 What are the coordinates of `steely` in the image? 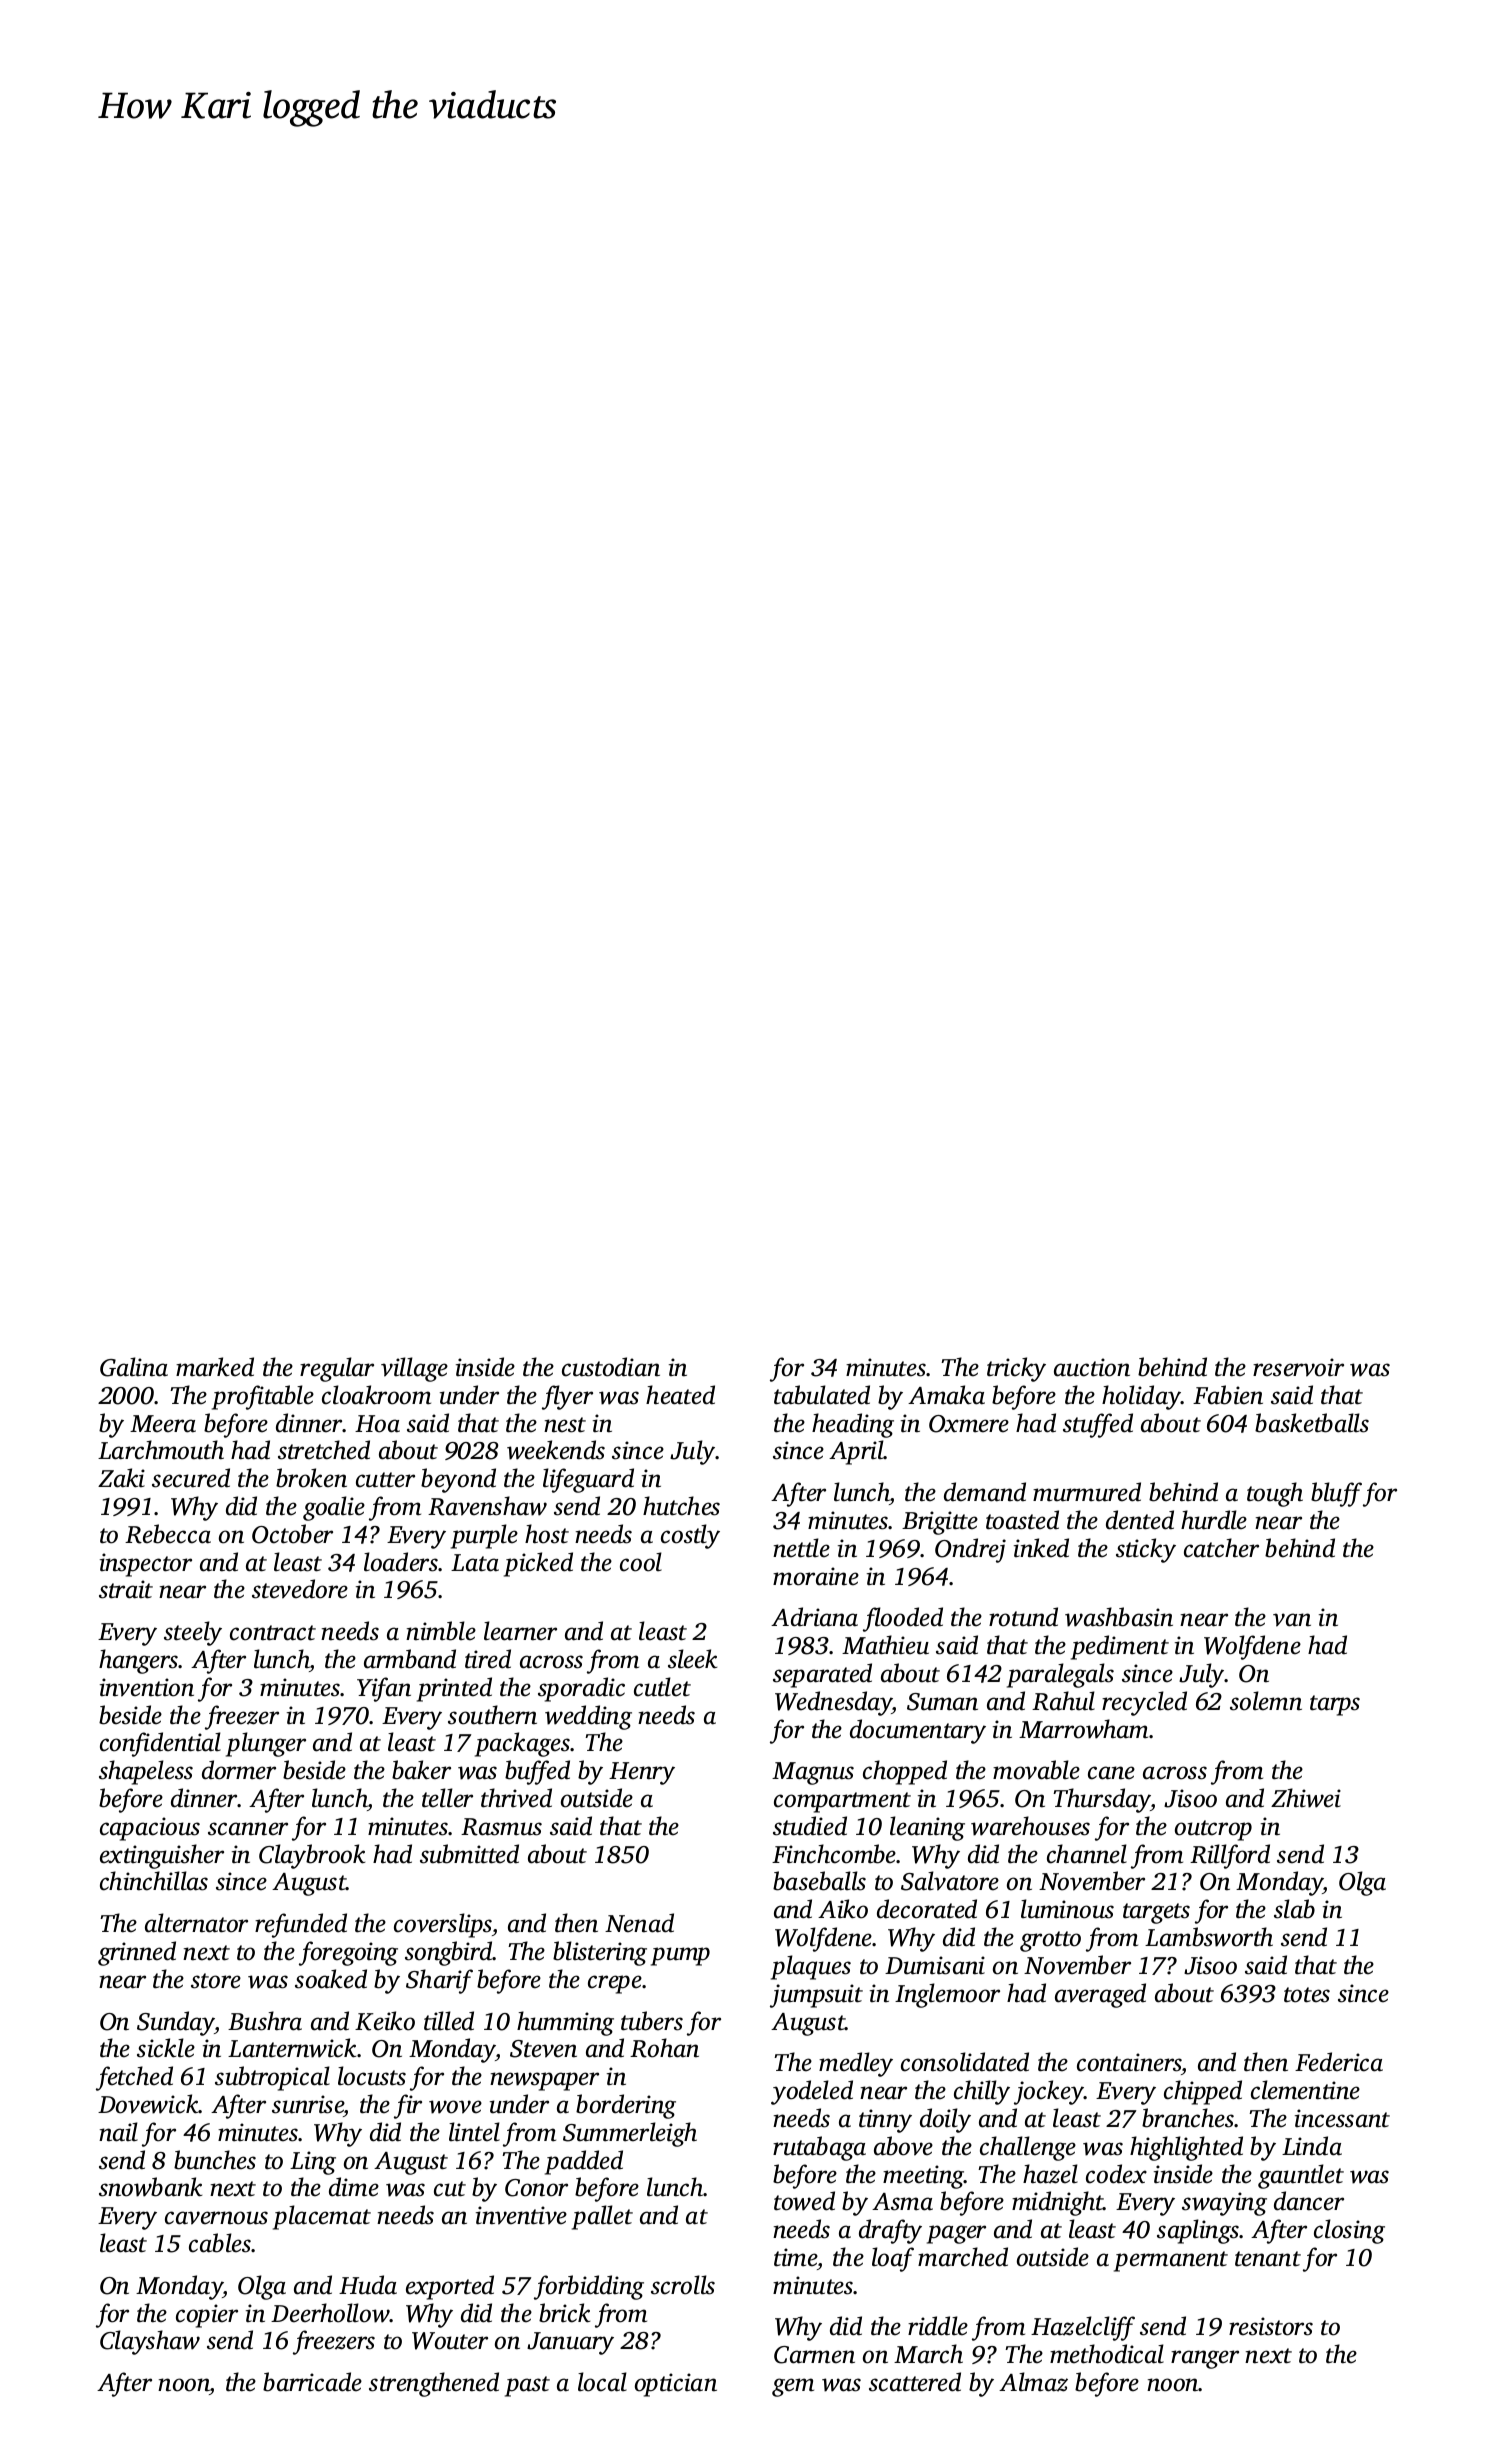 It's located at (193, 1633).
